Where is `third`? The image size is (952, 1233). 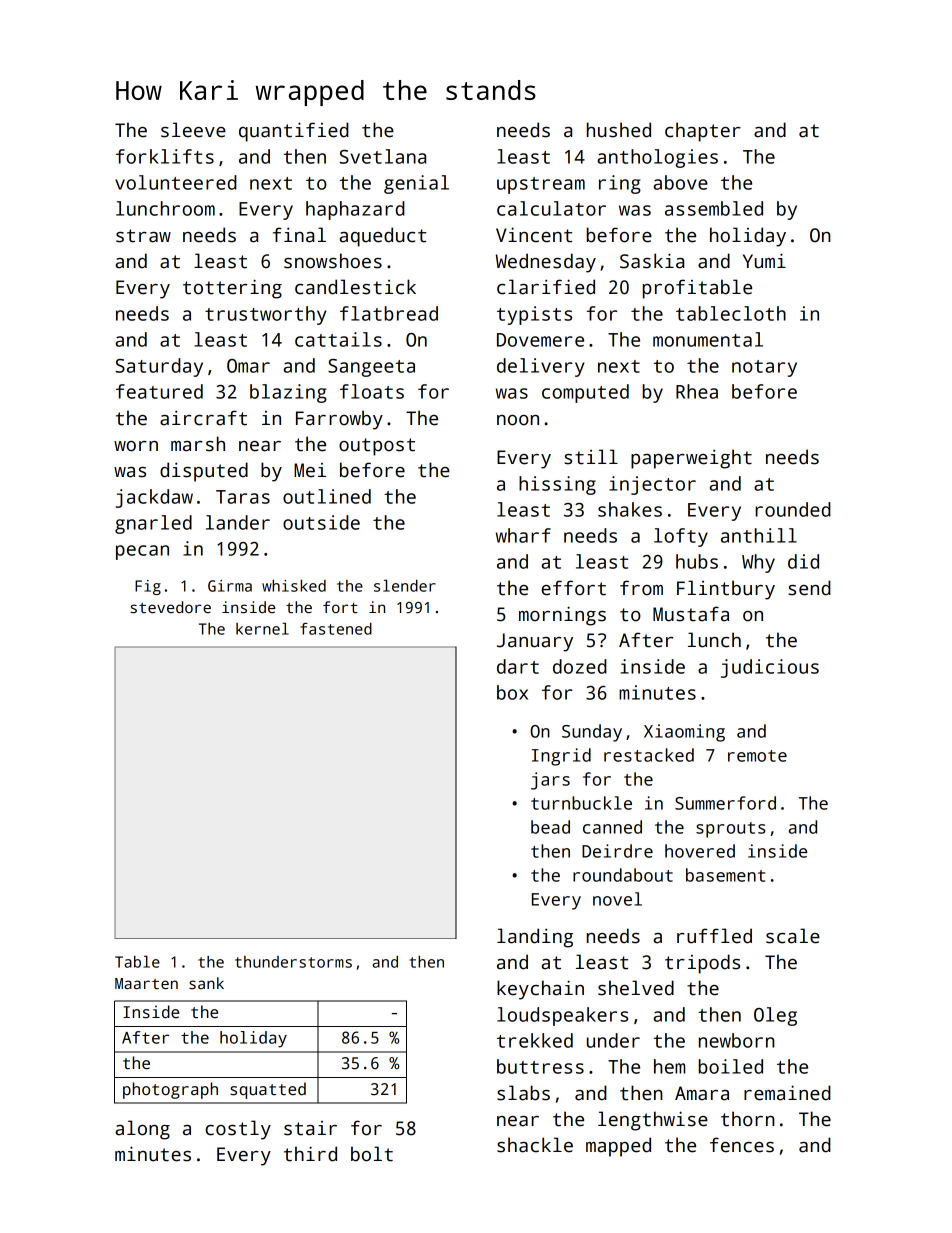
third is located at coordinates (310, 1154).
